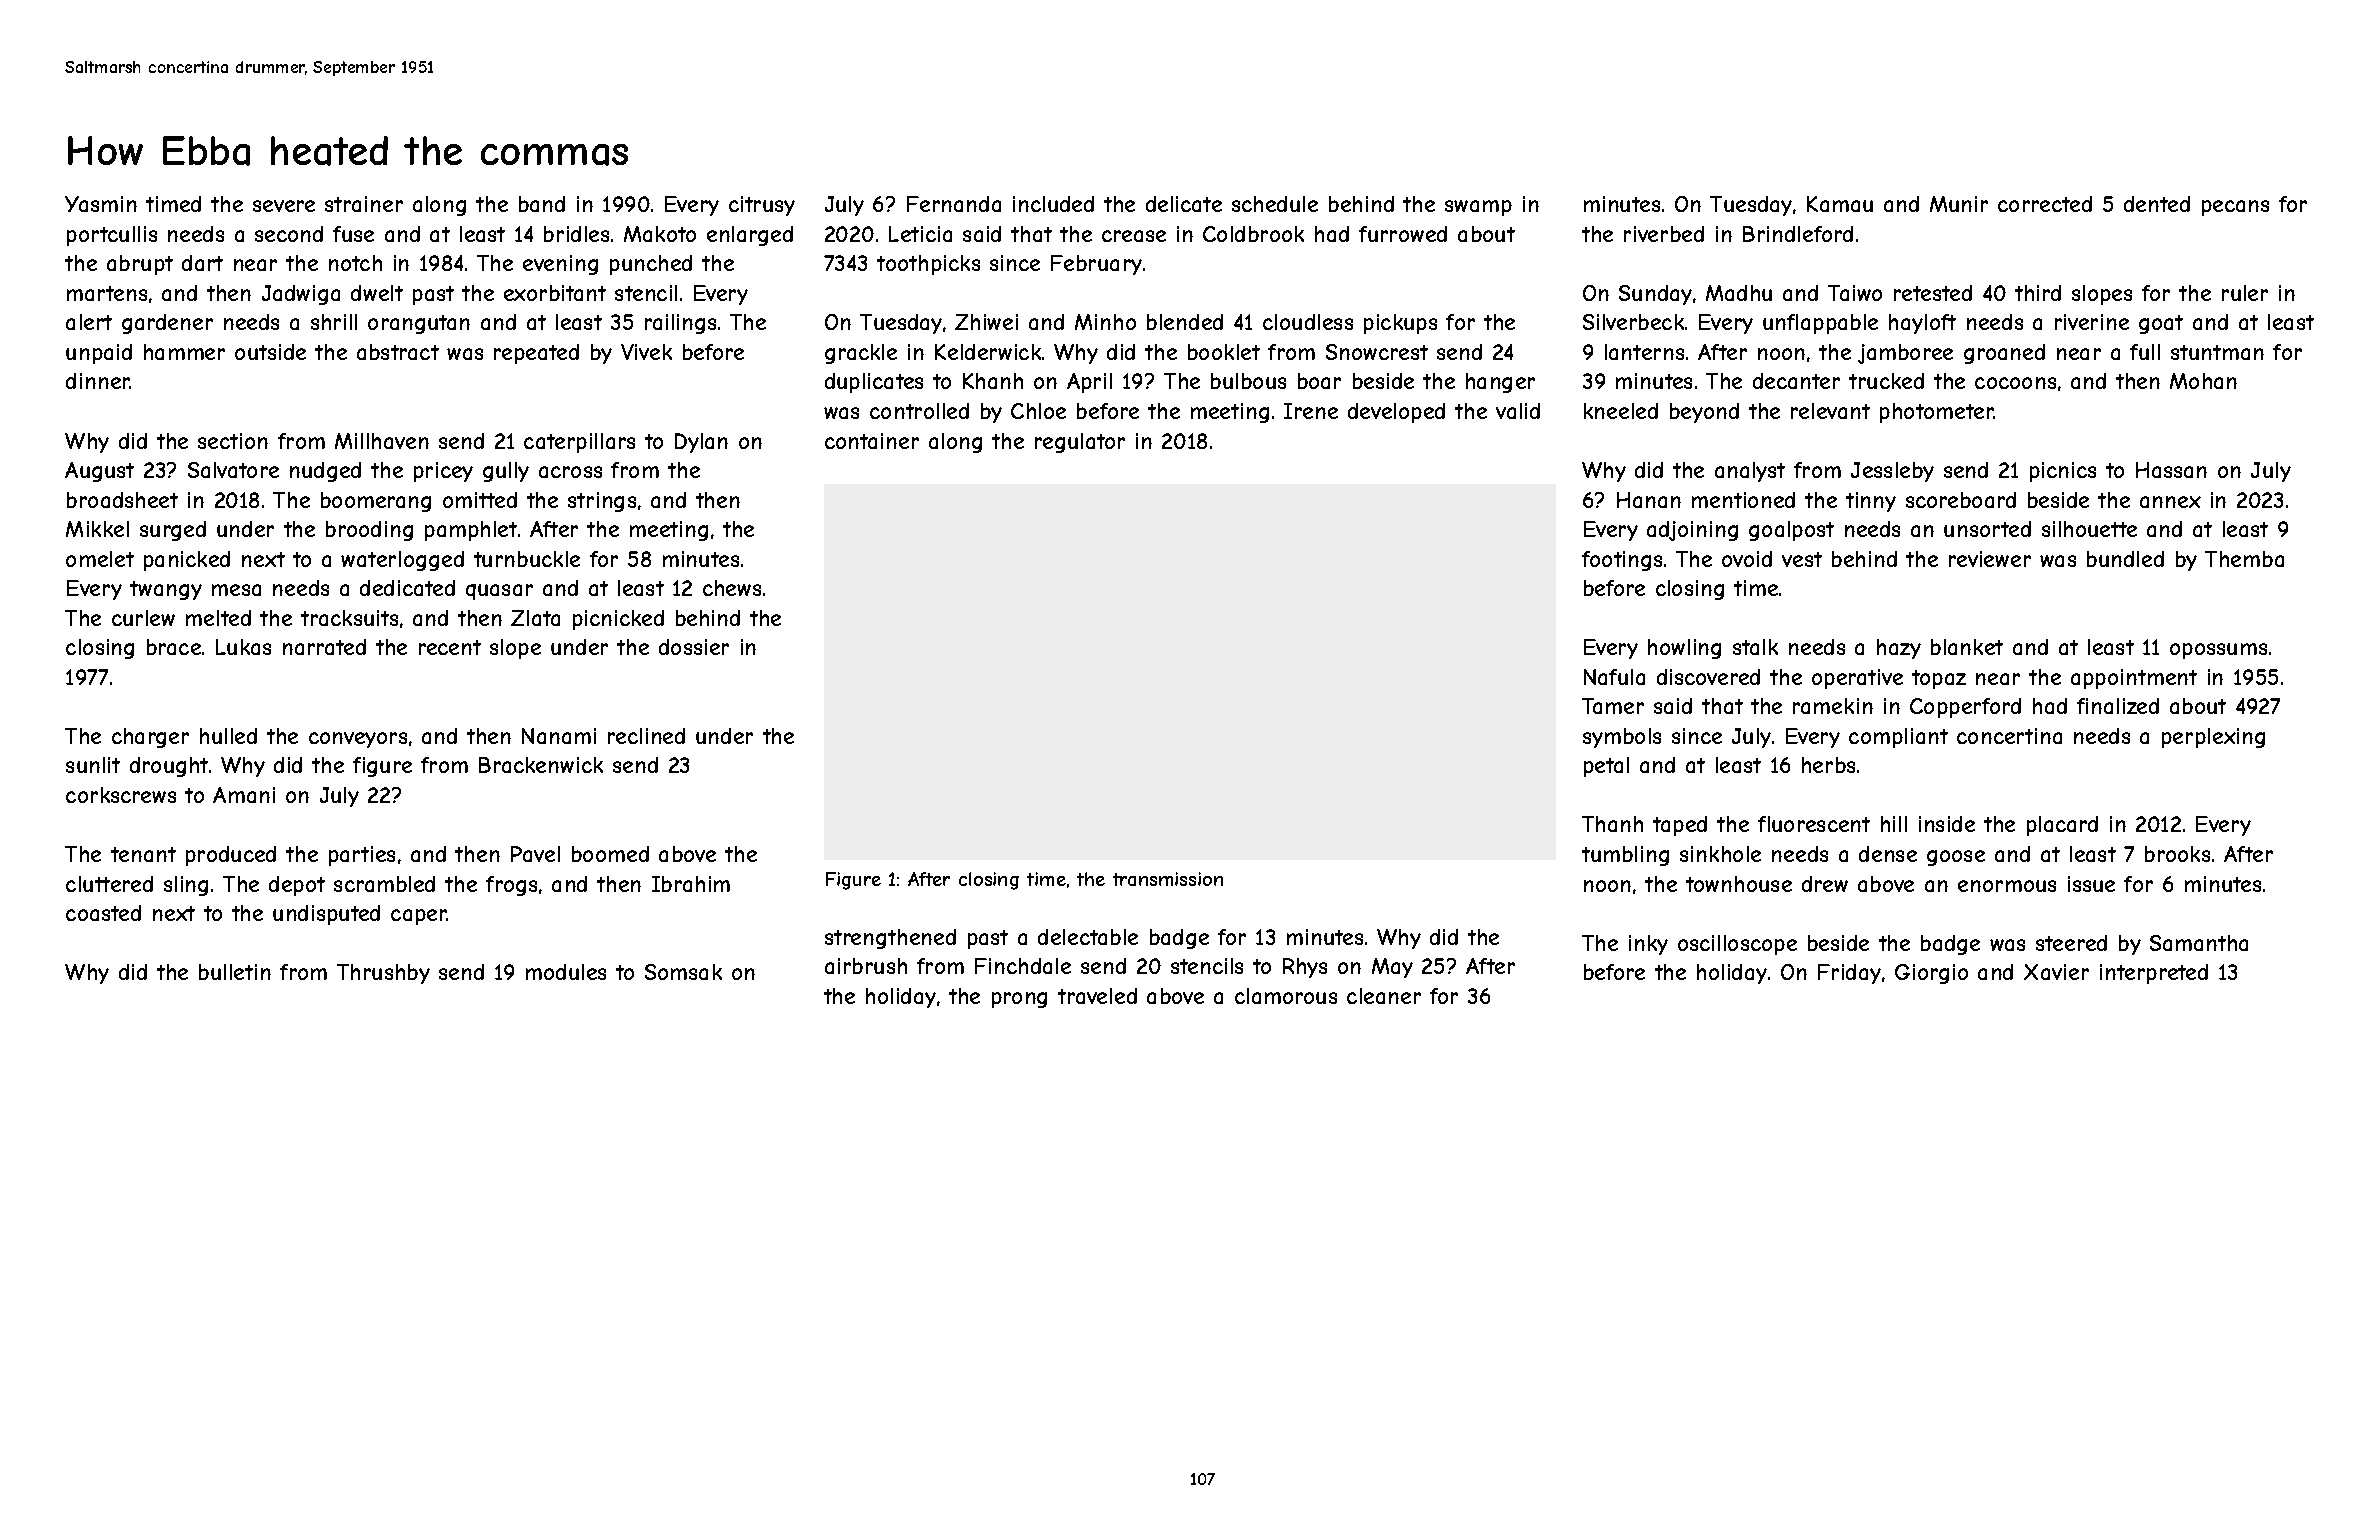 This screenshot has height=1540, width=2380. I want to click on corkscrews, so click(121, 795).
